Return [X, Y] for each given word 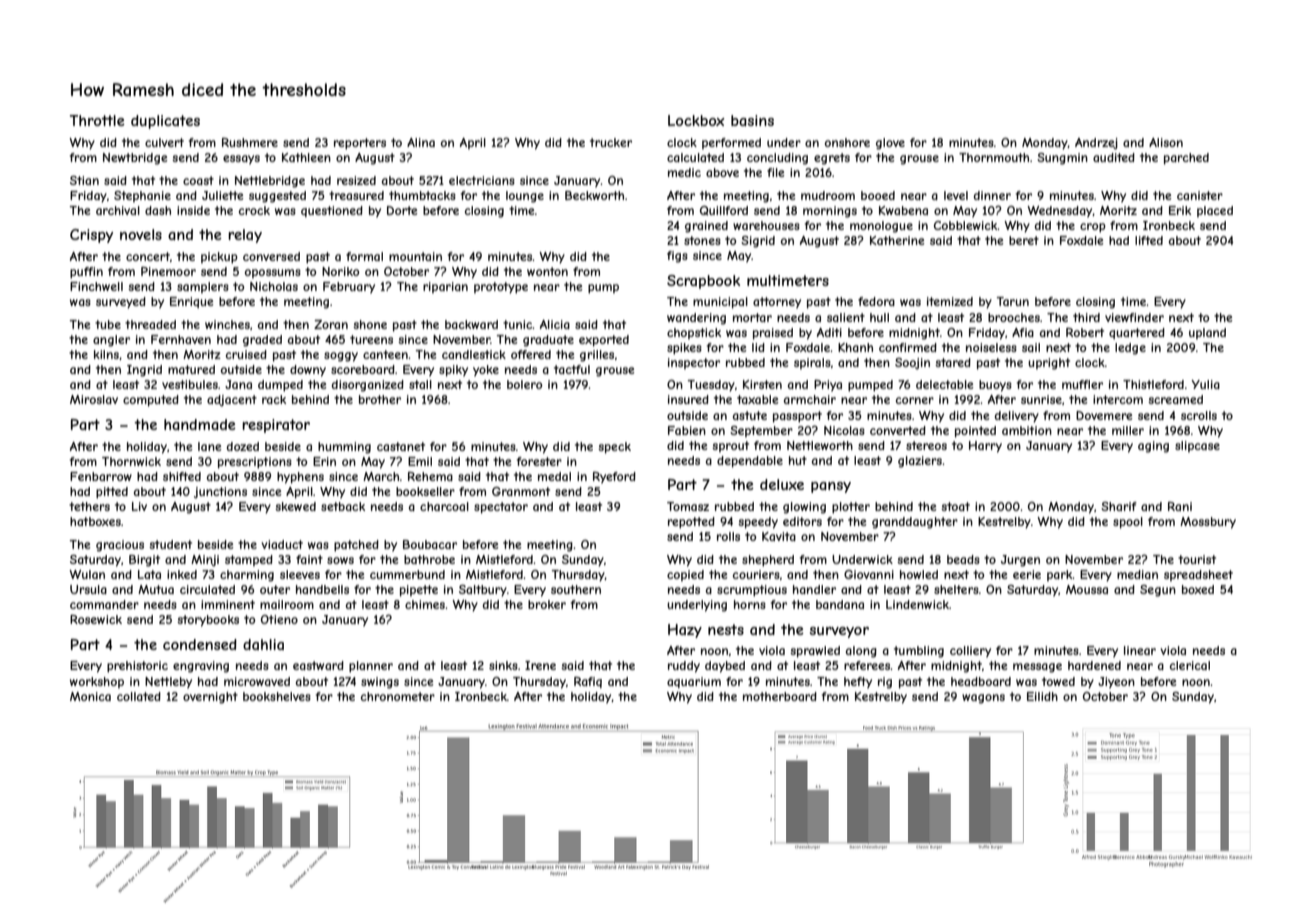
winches [227, 324]
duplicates [165, 122]
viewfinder [1134, 317]
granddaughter [915, 523]
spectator [501, 508]
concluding [777, 159]
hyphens [300, 478]
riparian [445, 288]
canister [1200, 195]
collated [139, 696]
